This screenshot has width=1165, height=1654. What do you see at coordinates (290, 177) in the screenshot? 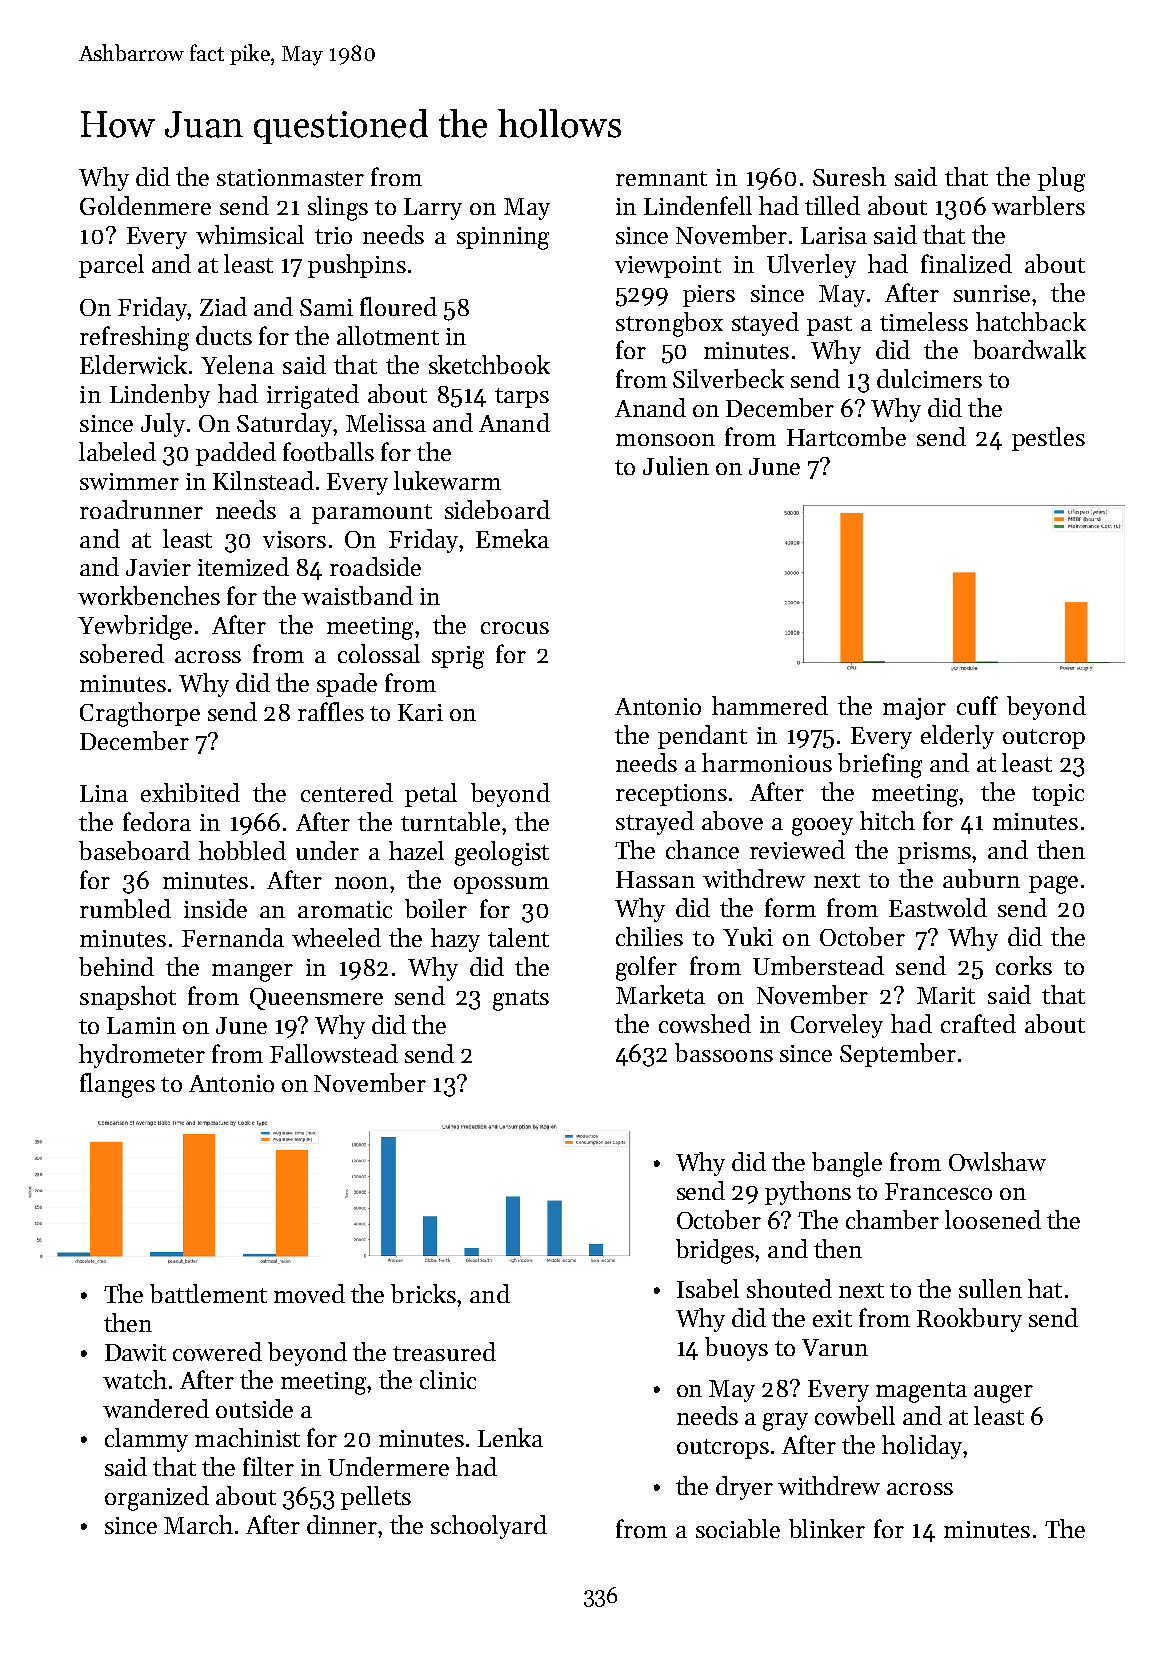
I see `stationmaster` at bounding box center [290, 177].
